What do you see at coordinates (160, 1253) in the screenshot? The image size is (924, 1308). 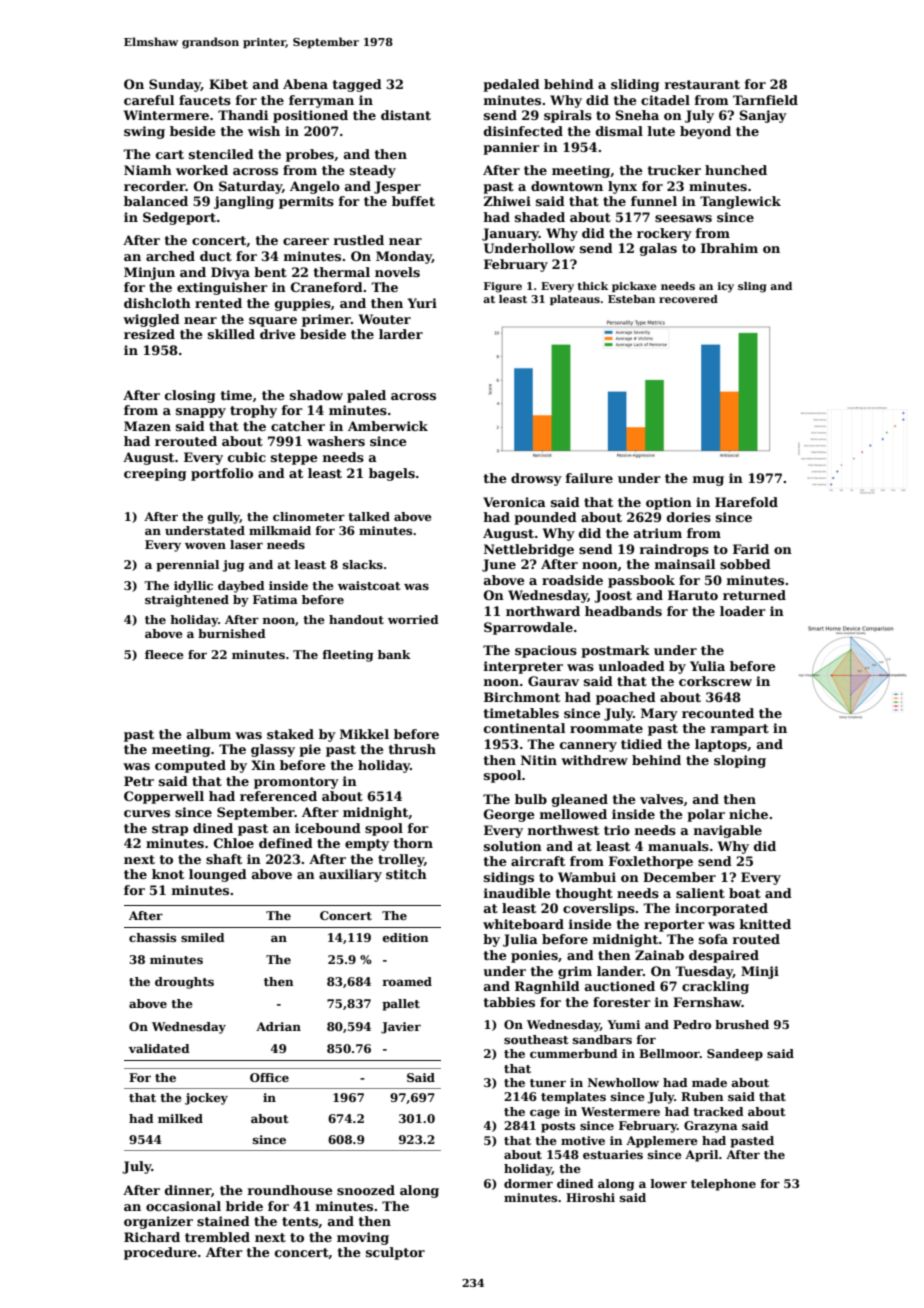 I see `procedure` at bounding box center [160, 1253].
